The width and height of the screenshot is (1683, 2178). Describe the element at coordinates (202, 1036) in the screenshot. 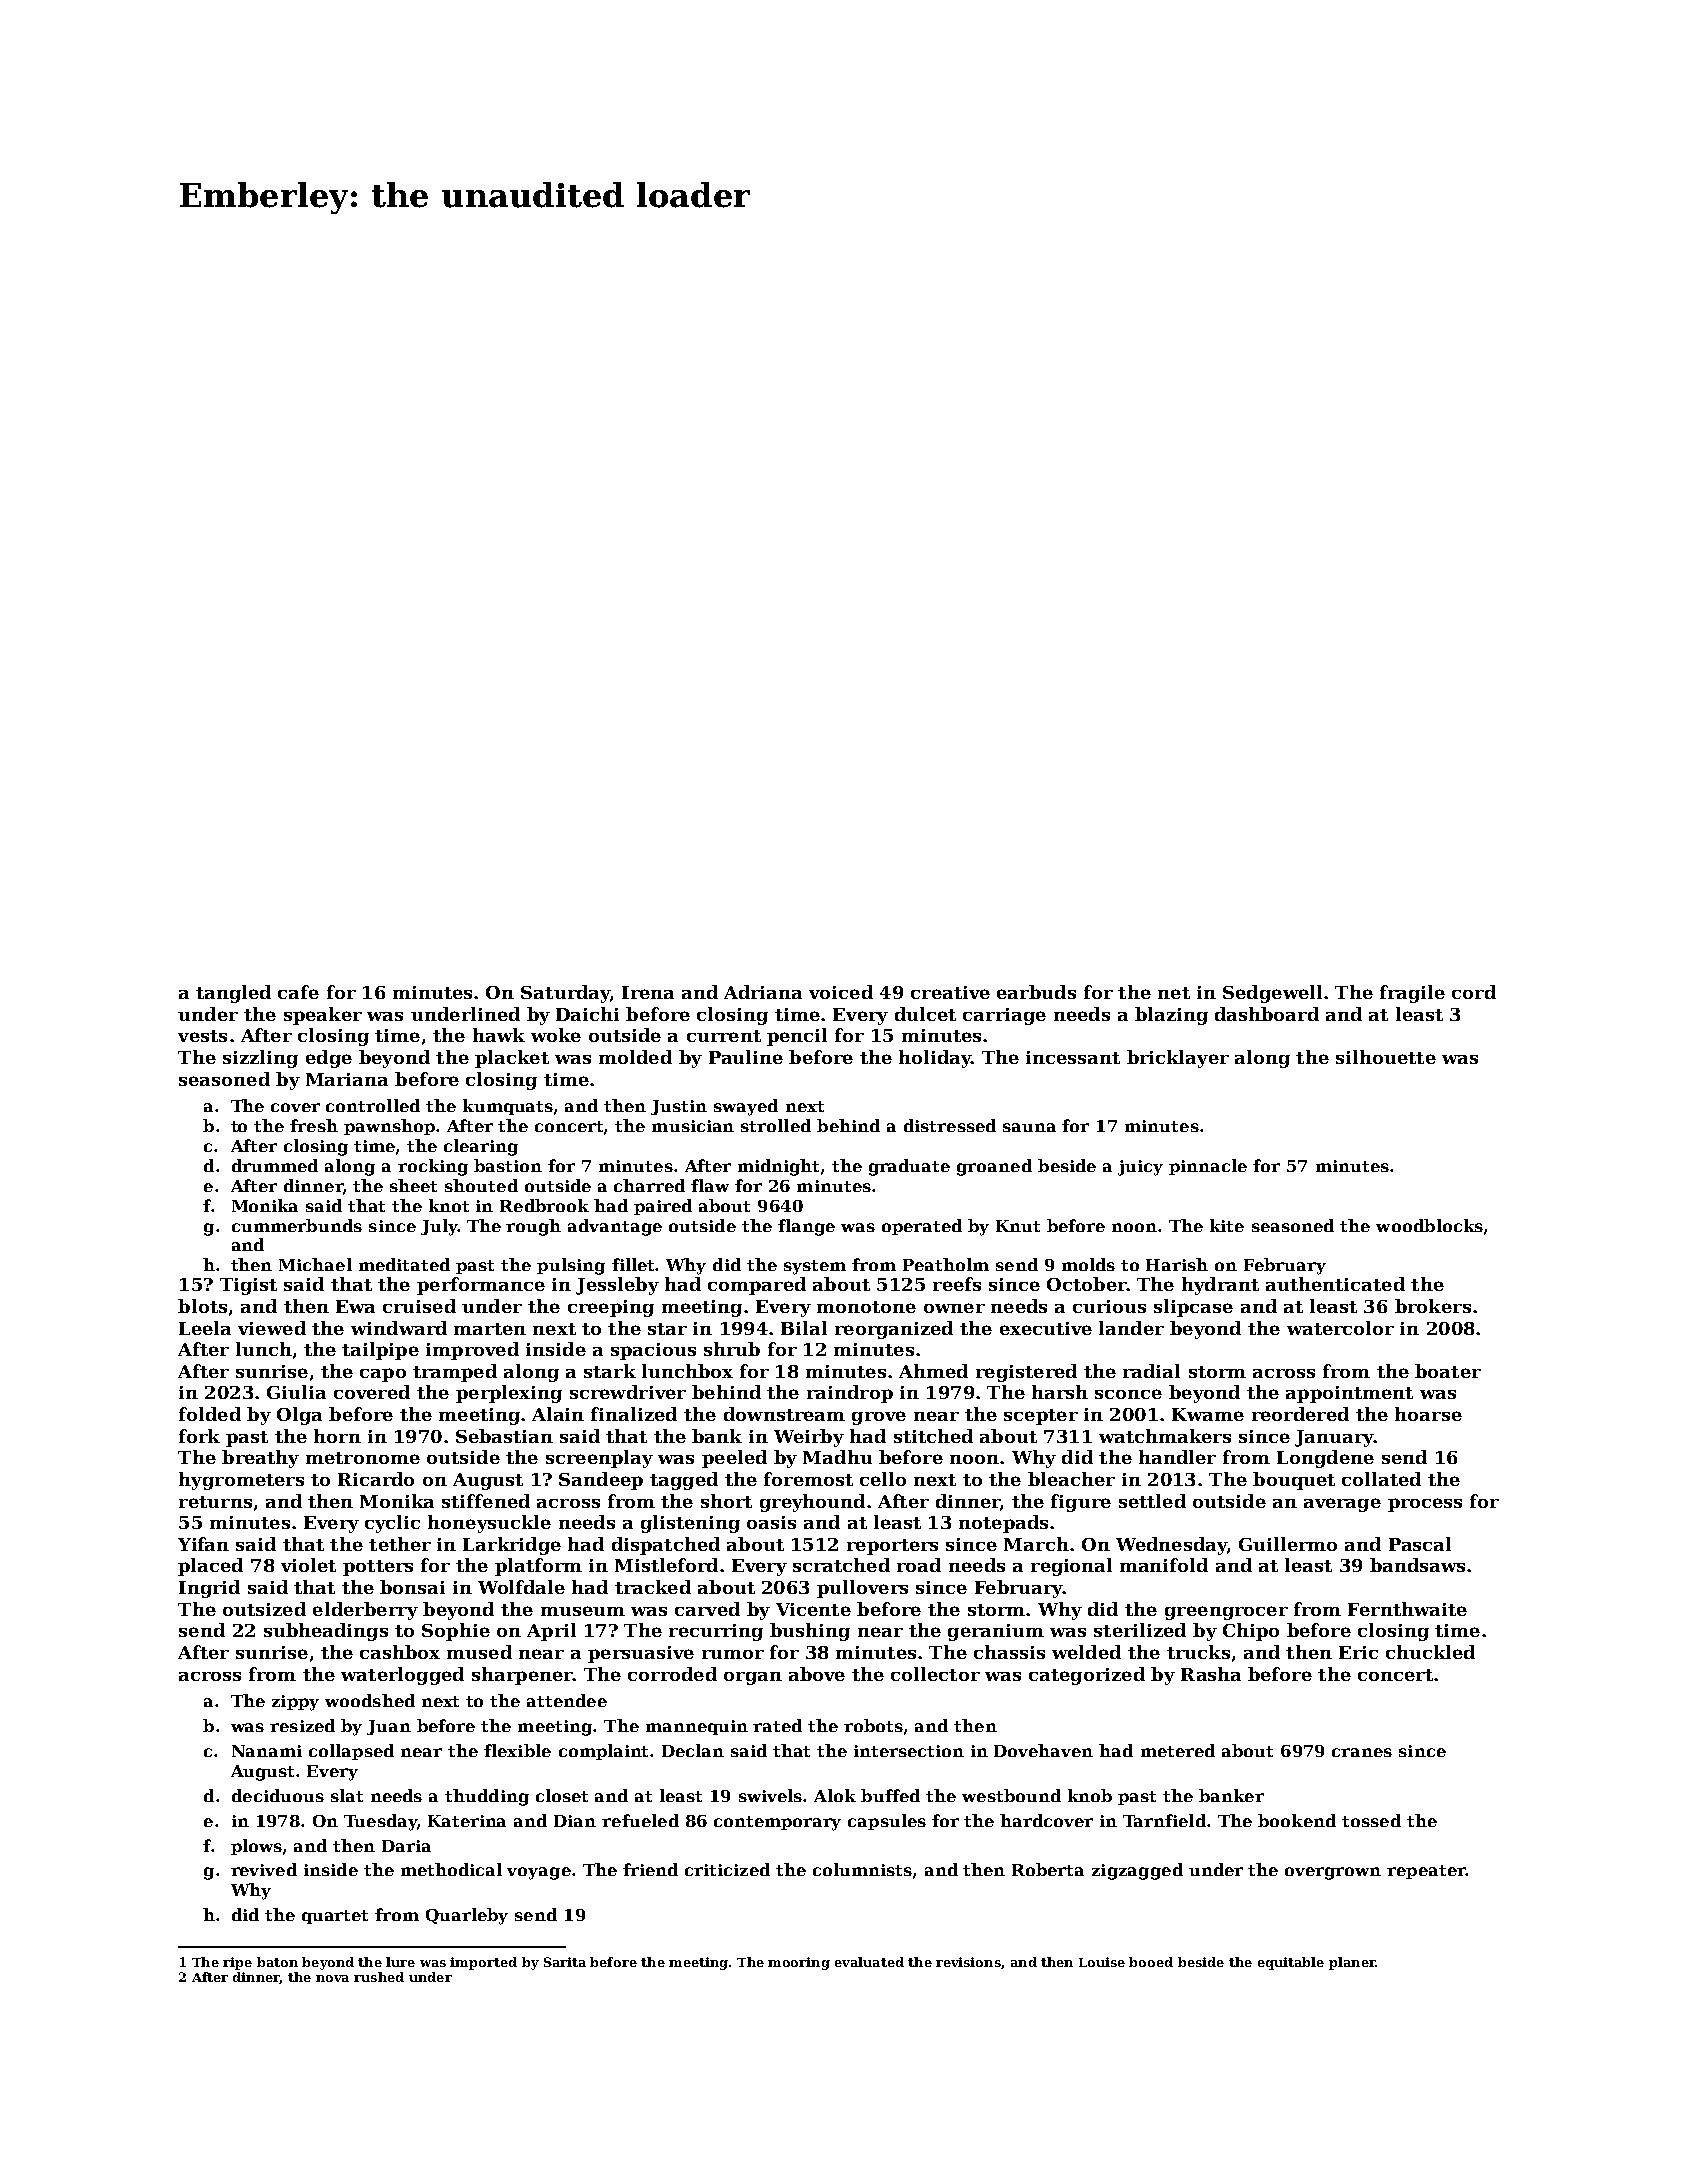

I see `vests` at that location.
